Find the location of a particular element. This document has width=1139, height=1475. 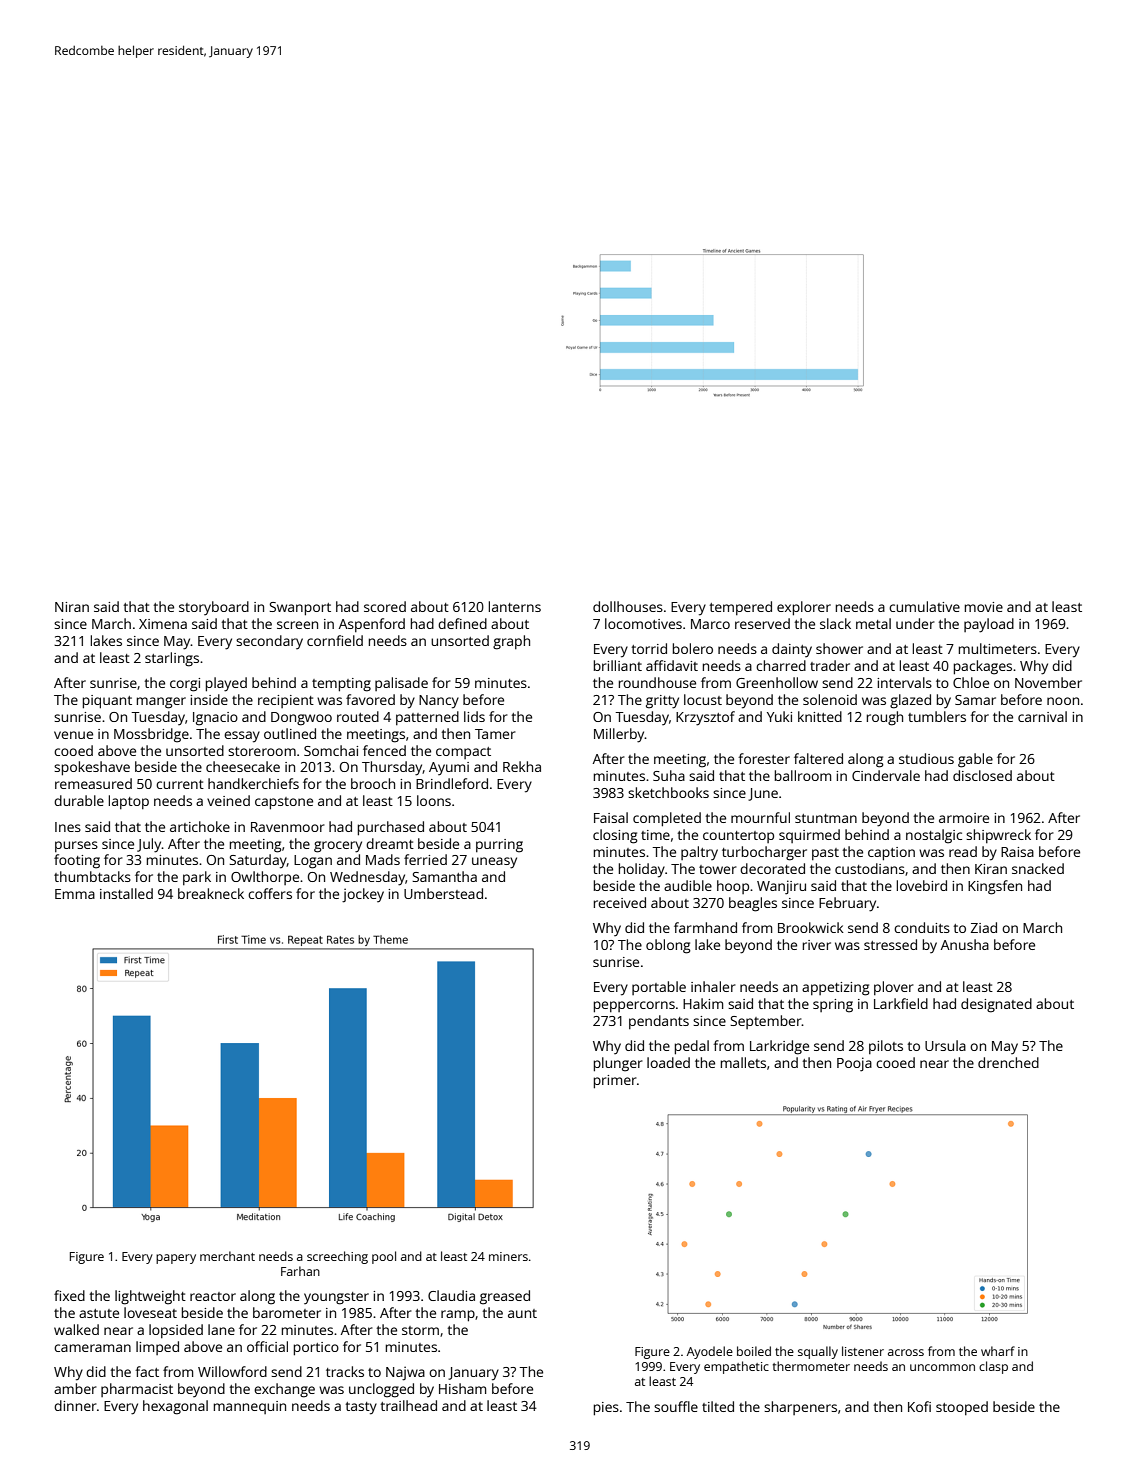

appetizing is located at coordinates (836, 989).
